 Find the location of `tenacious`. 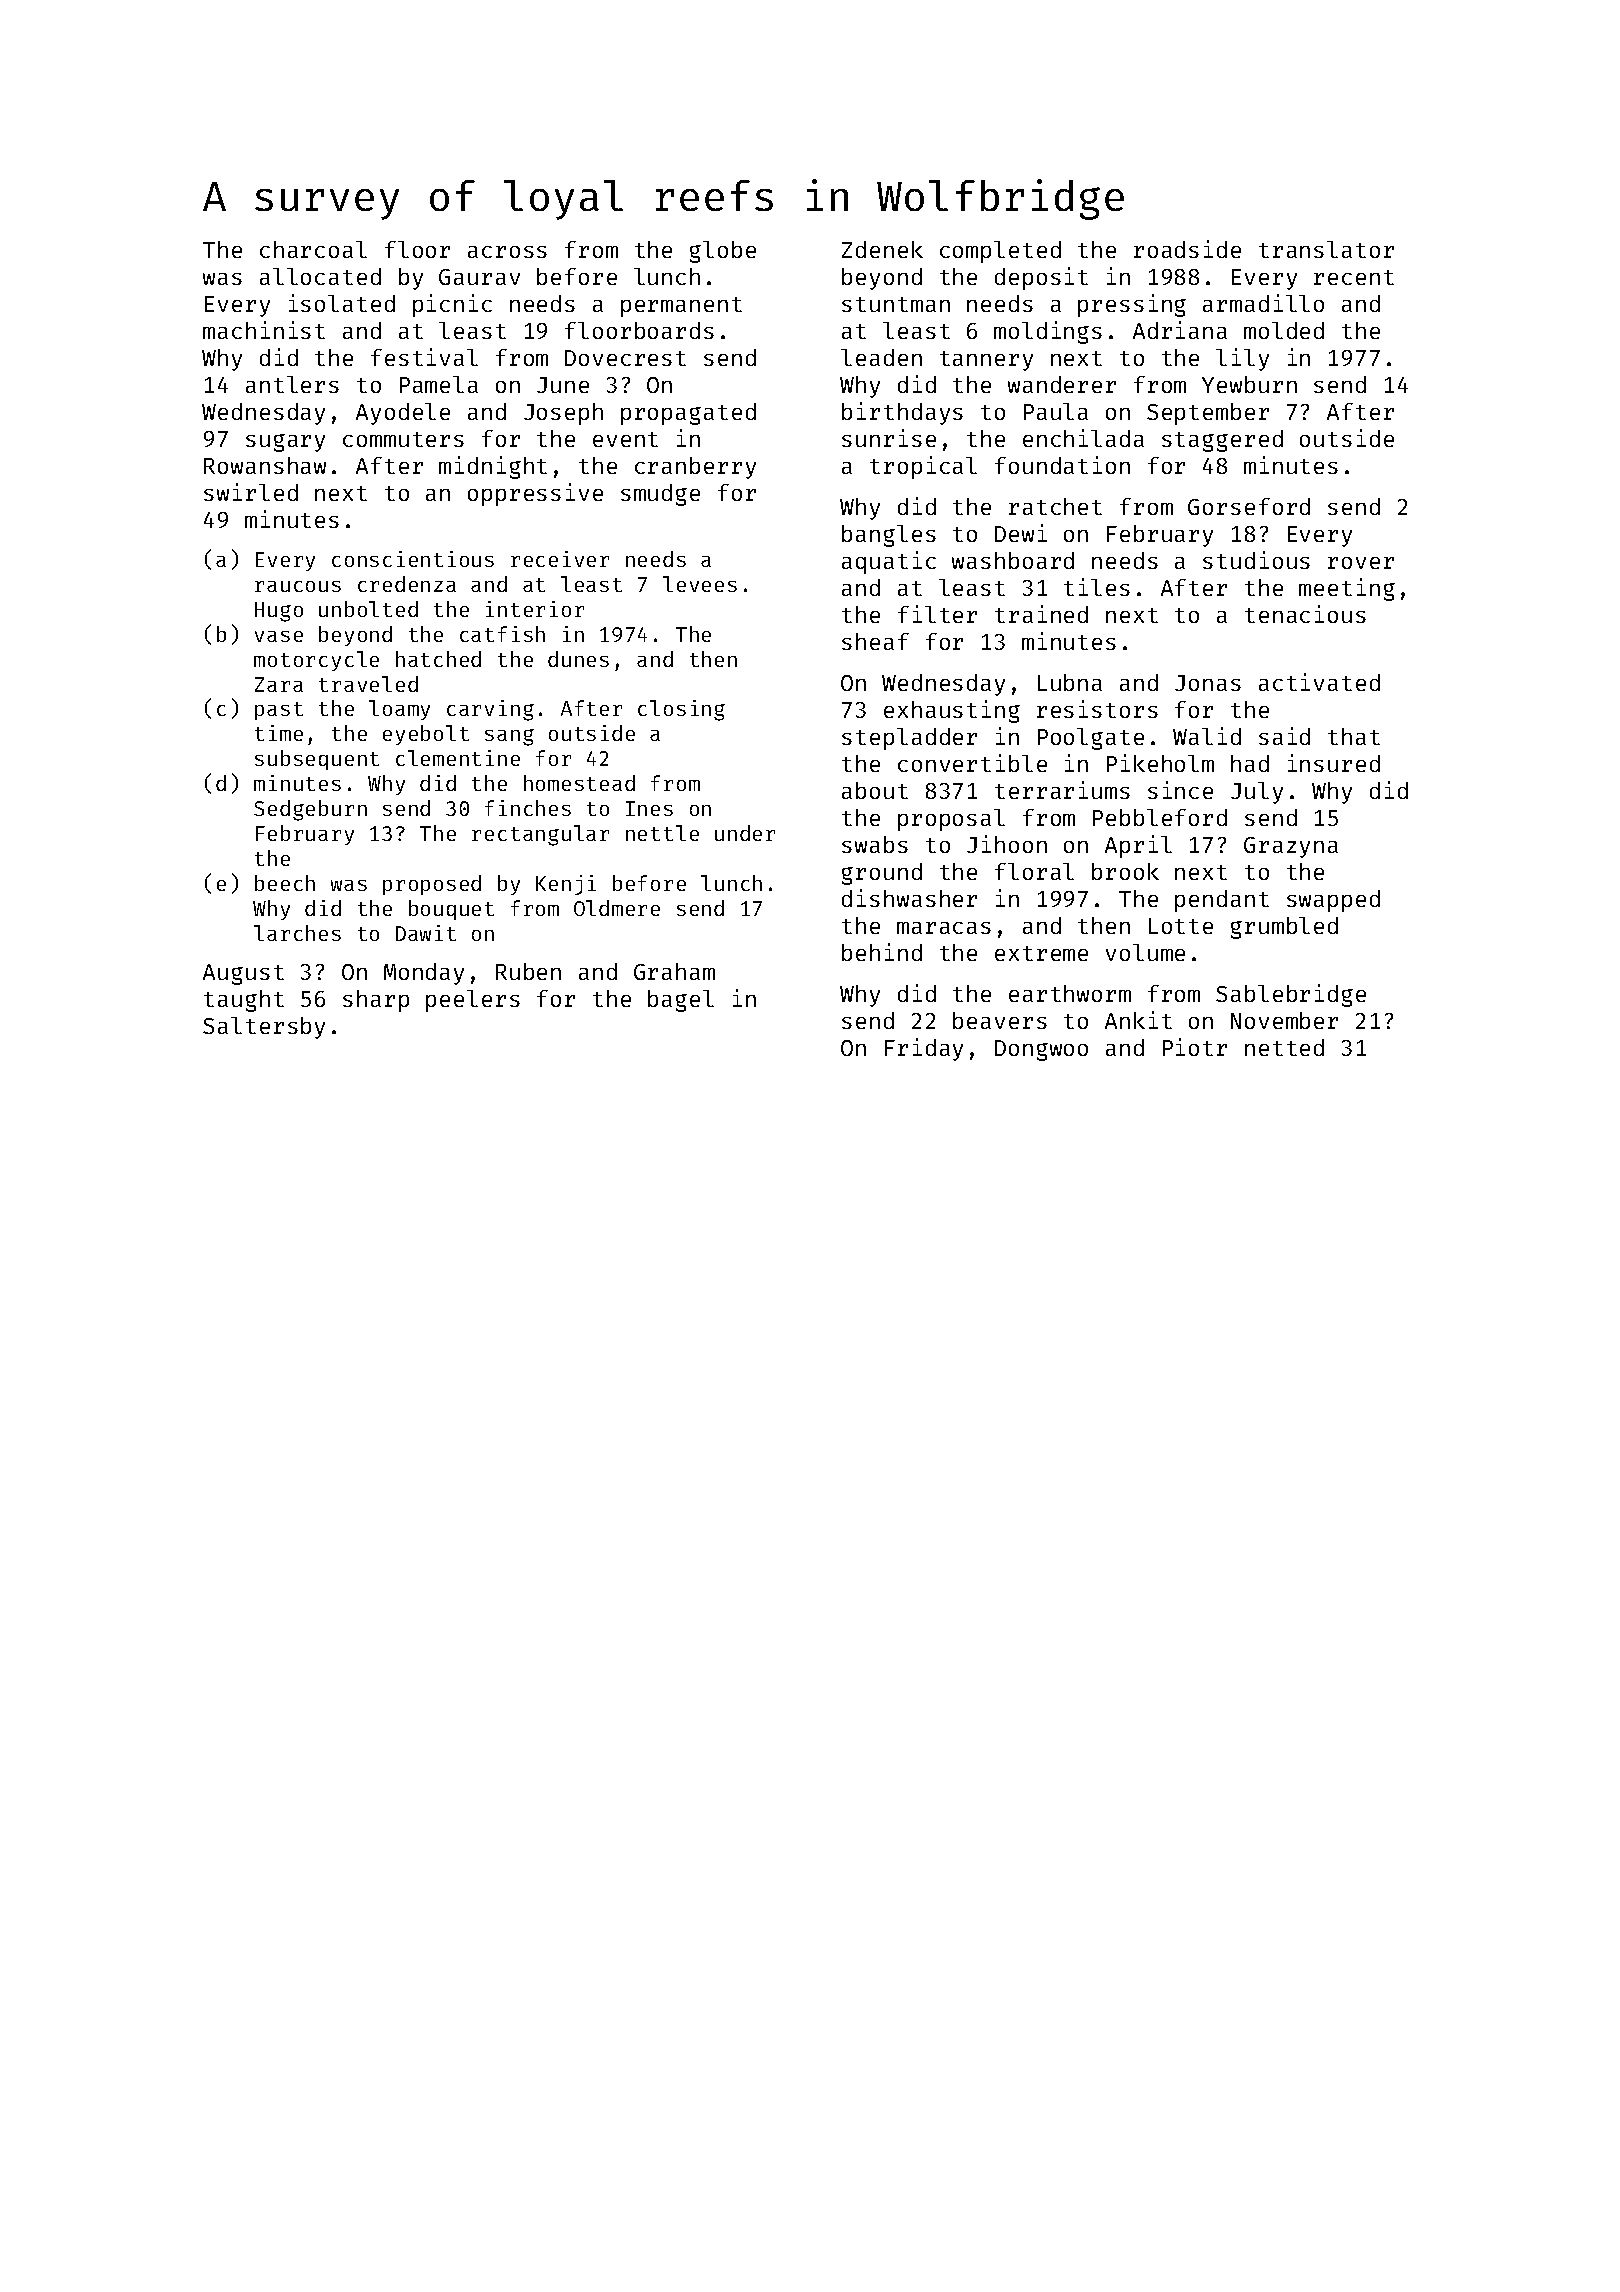

tenacious is located at coordinates (1305, 614).
